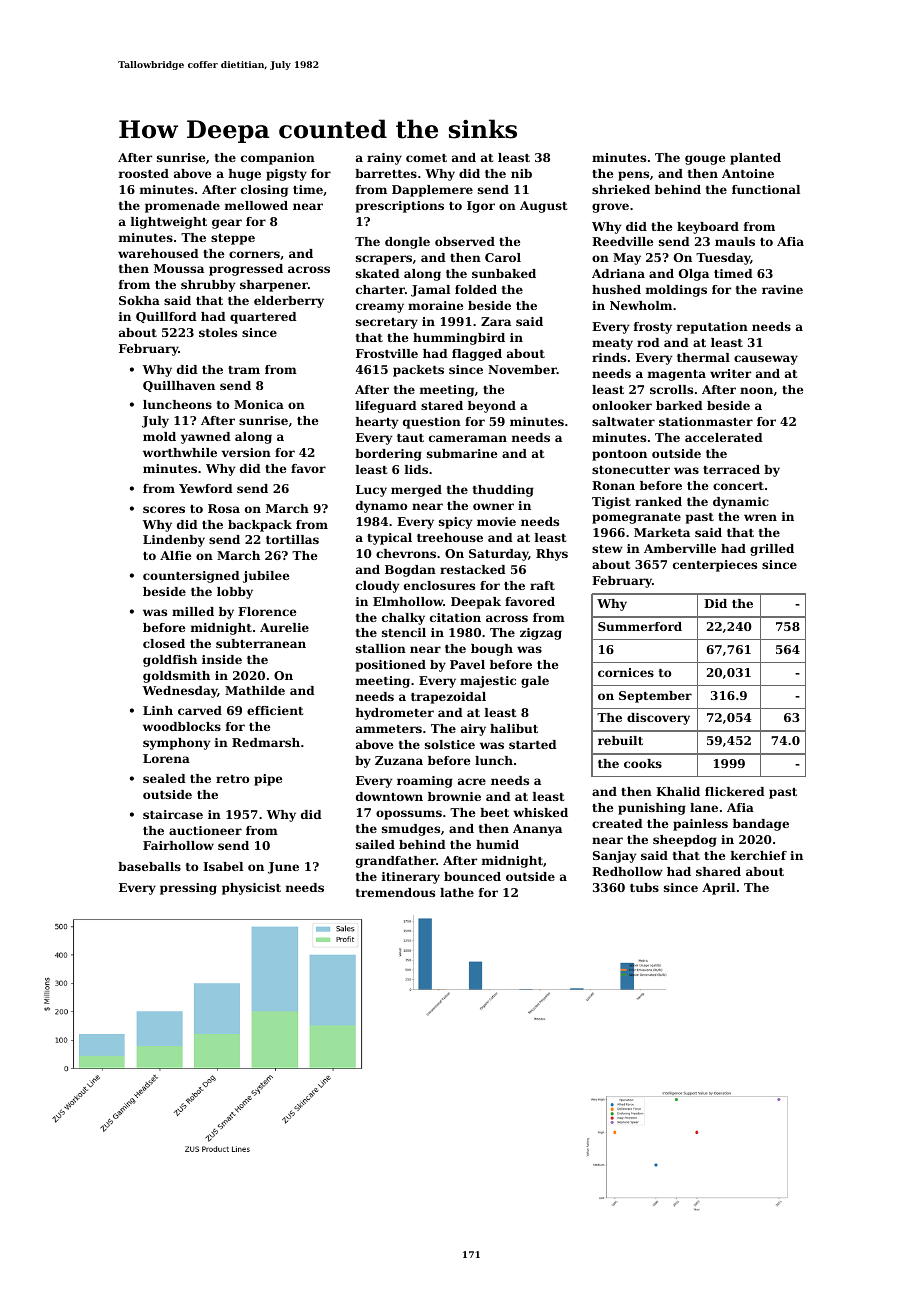 The image size is (924, 1308). I want to click on Aurelie, so click(284, 627).
